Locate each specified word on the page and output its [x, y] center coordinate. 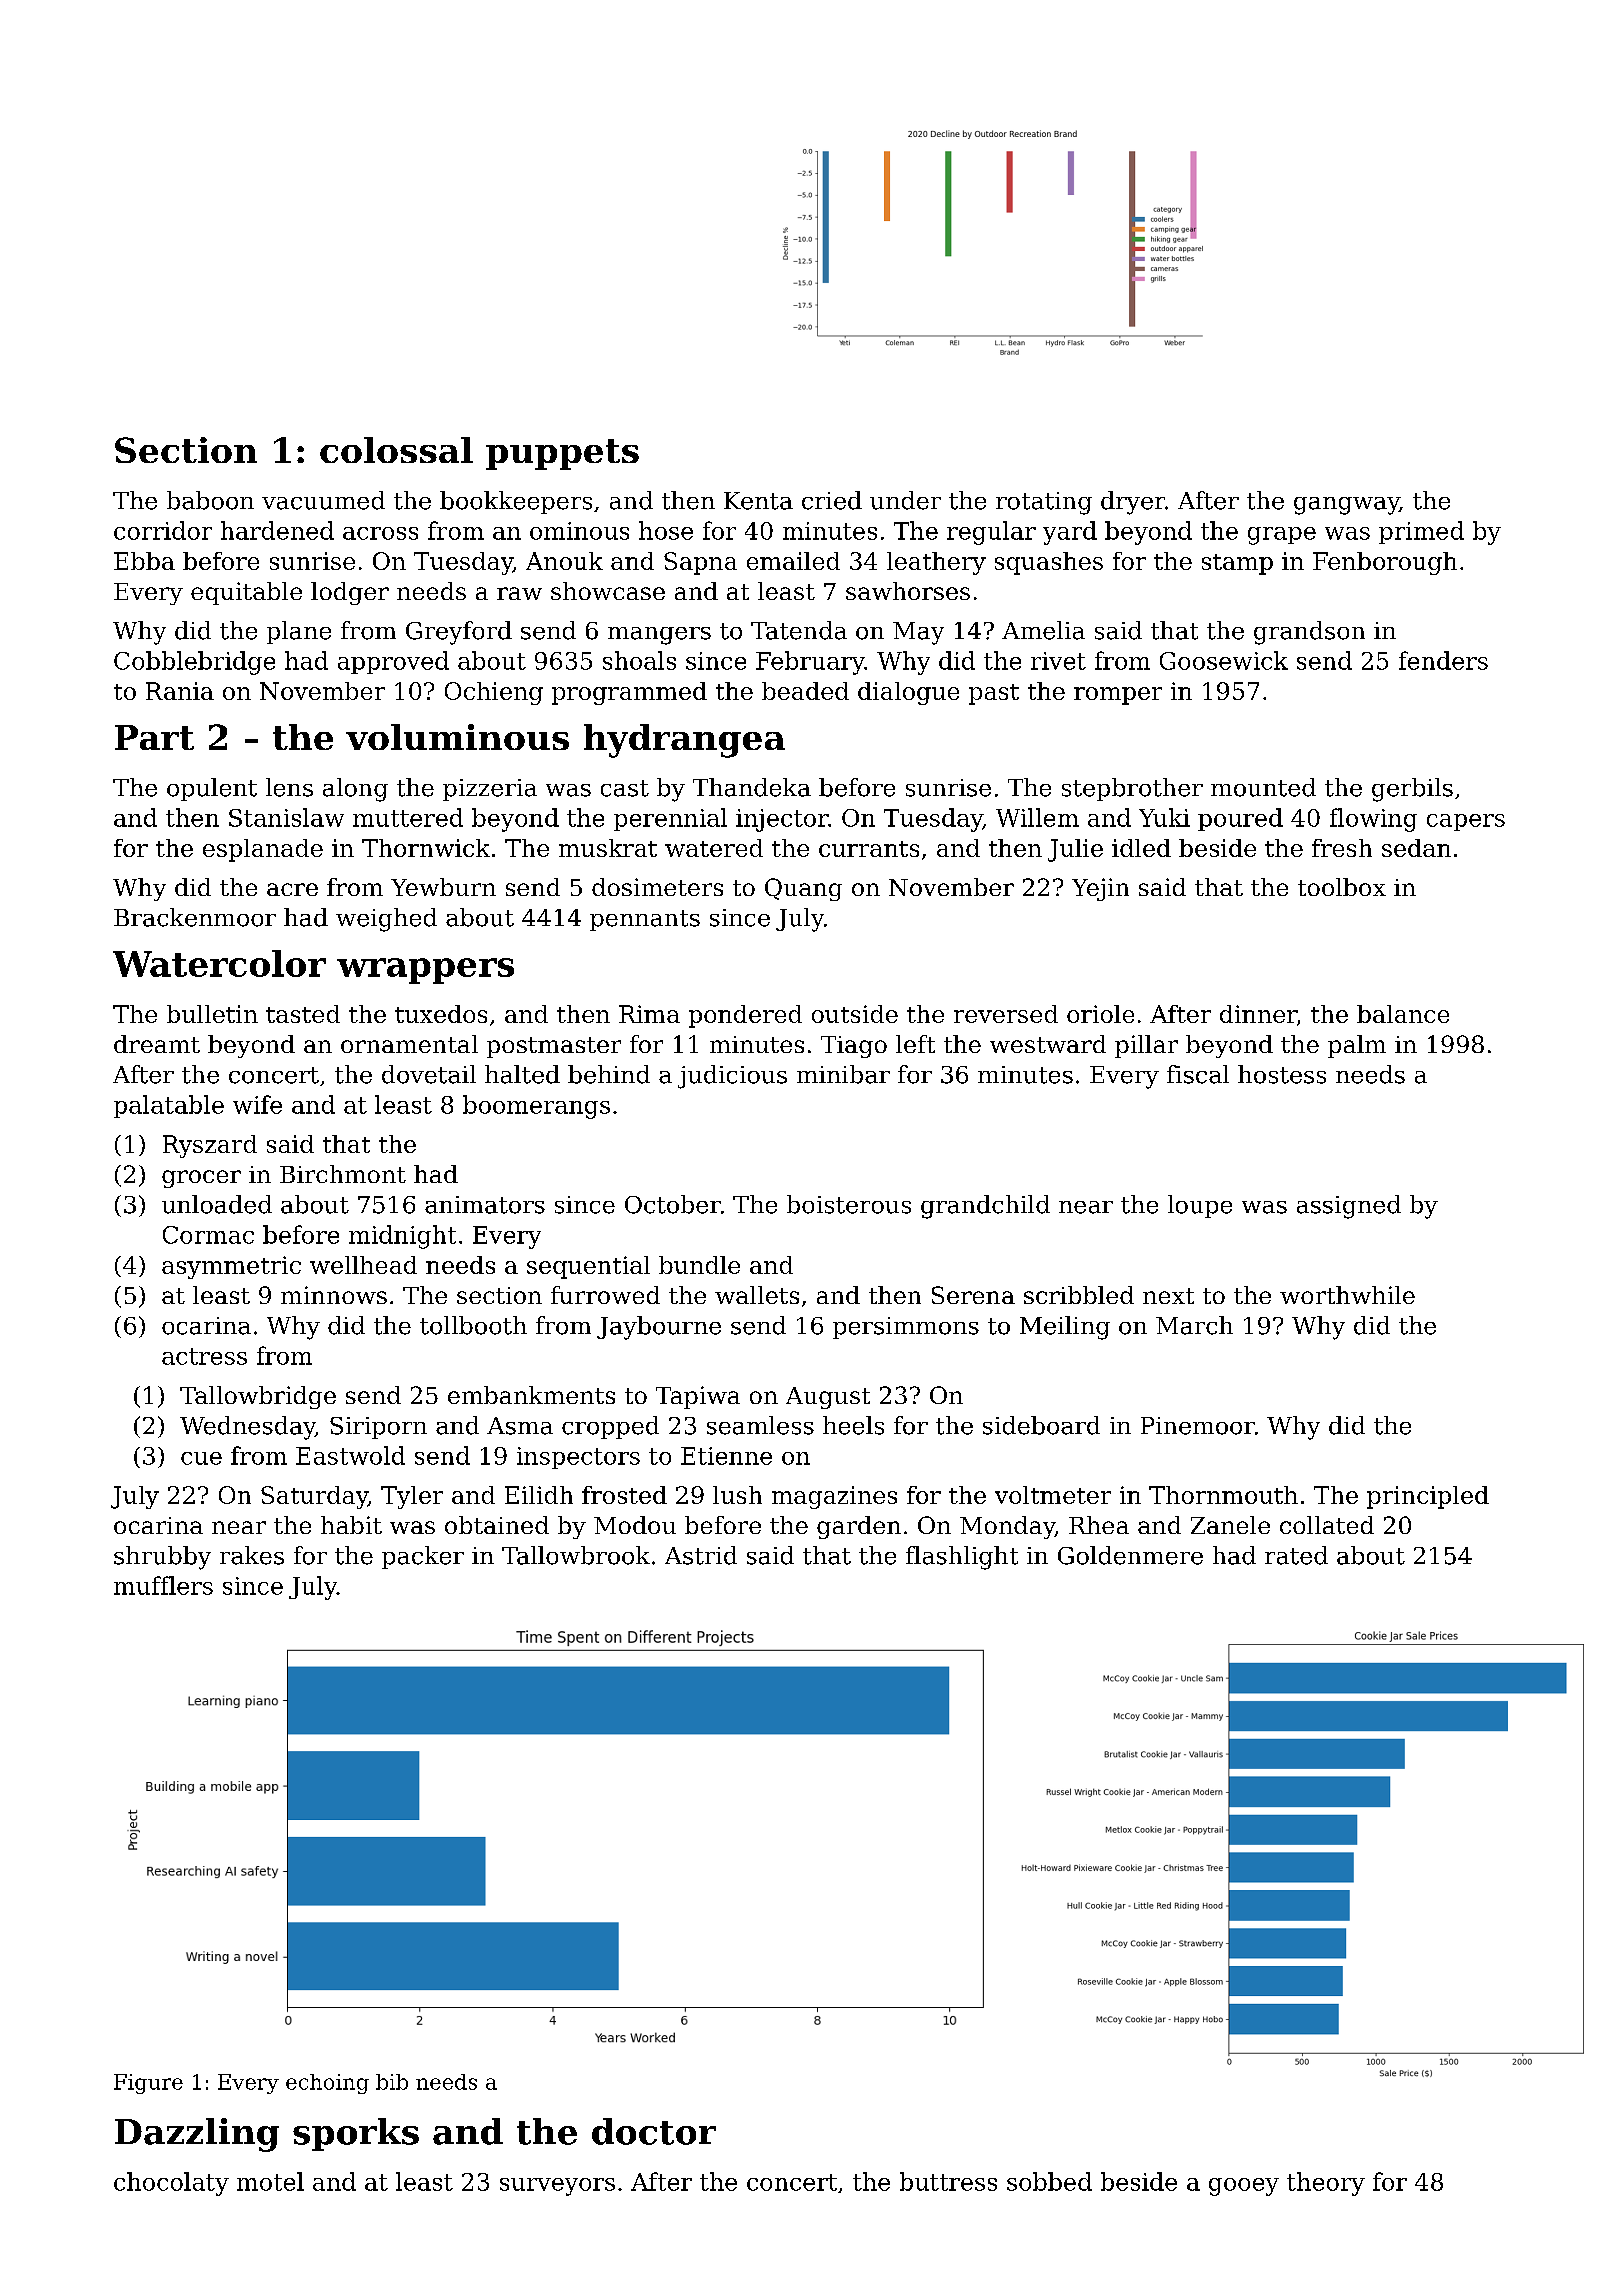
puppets [562, 454]
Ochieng [494, 693]
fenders [1443, 660]
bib [392, 2082]
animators [485, 1205]
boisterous [849, 1204]
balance [1403, 1014]
